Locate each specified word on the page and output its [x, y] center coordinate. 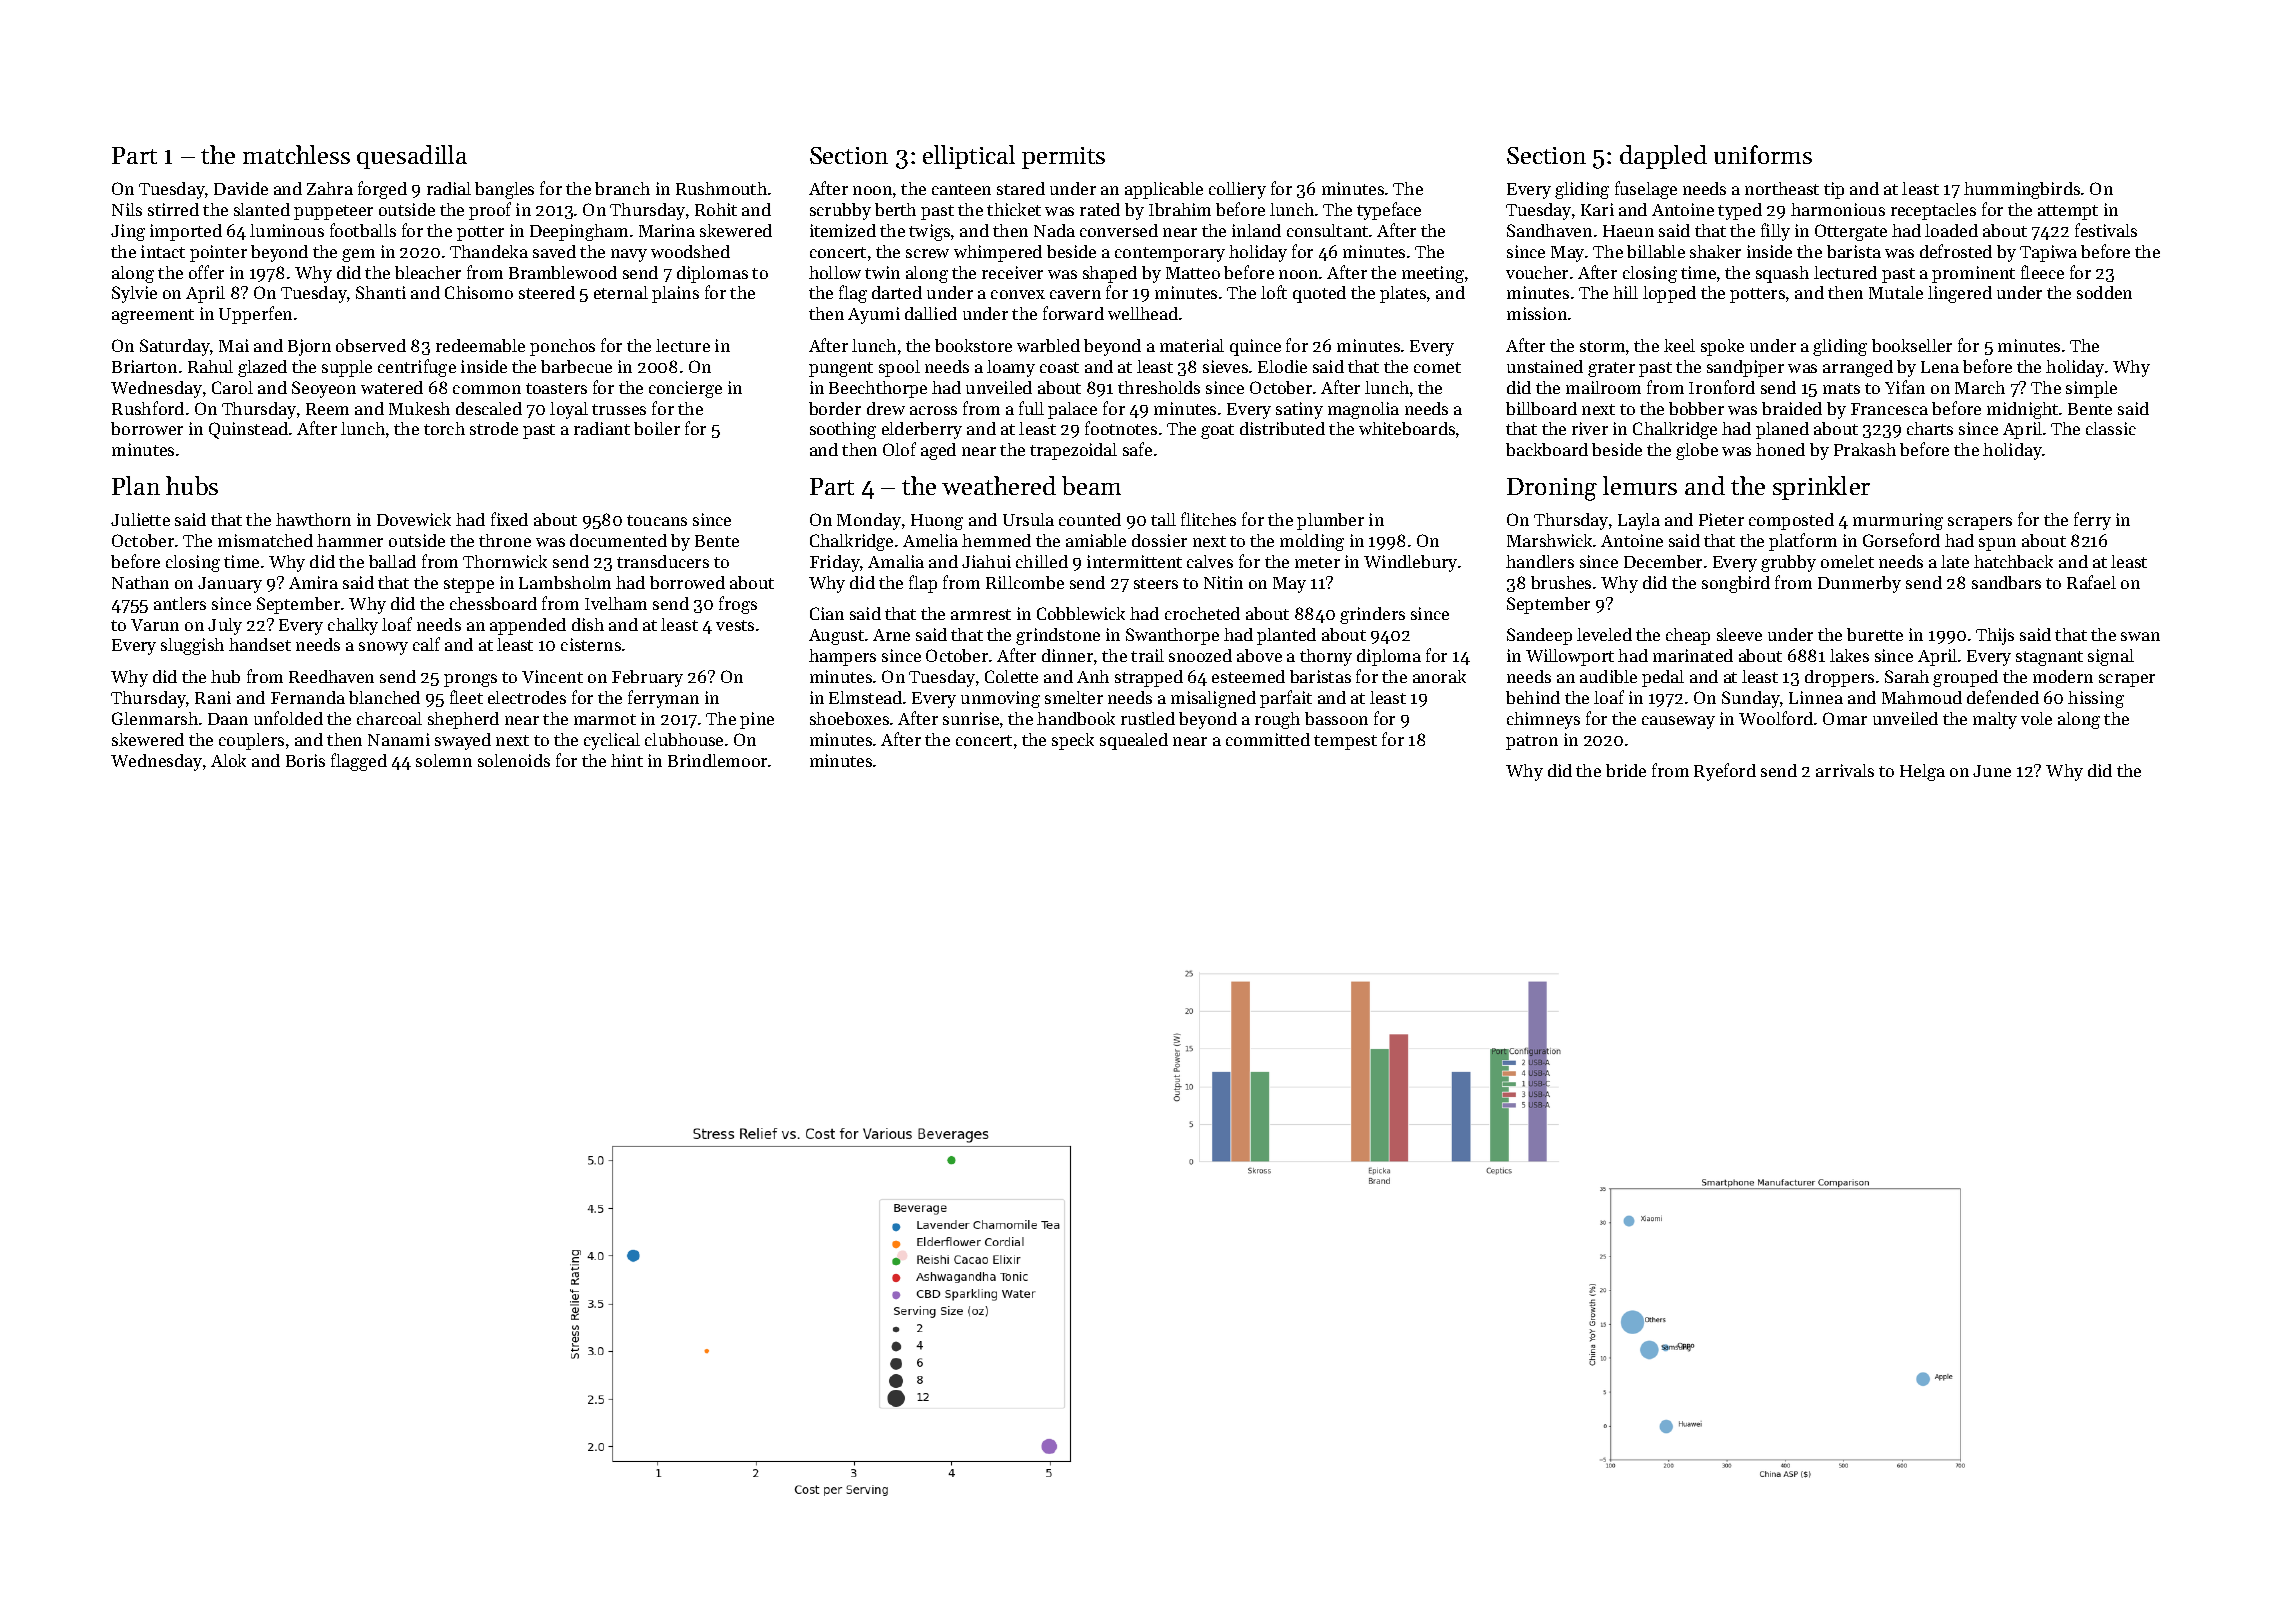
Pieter [1721, 519]
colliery [1237, 190]
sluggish [192, 646]
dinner [1067, 655]
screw [927, 253]
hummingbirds [2022, 190]
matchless [296, 154]
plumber [1330, 521]
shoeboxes [849, 718]
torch [444, 428]
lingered [1960, 294]
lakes [1849, 655]
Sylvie [134, 294]
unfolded [288, 718]
